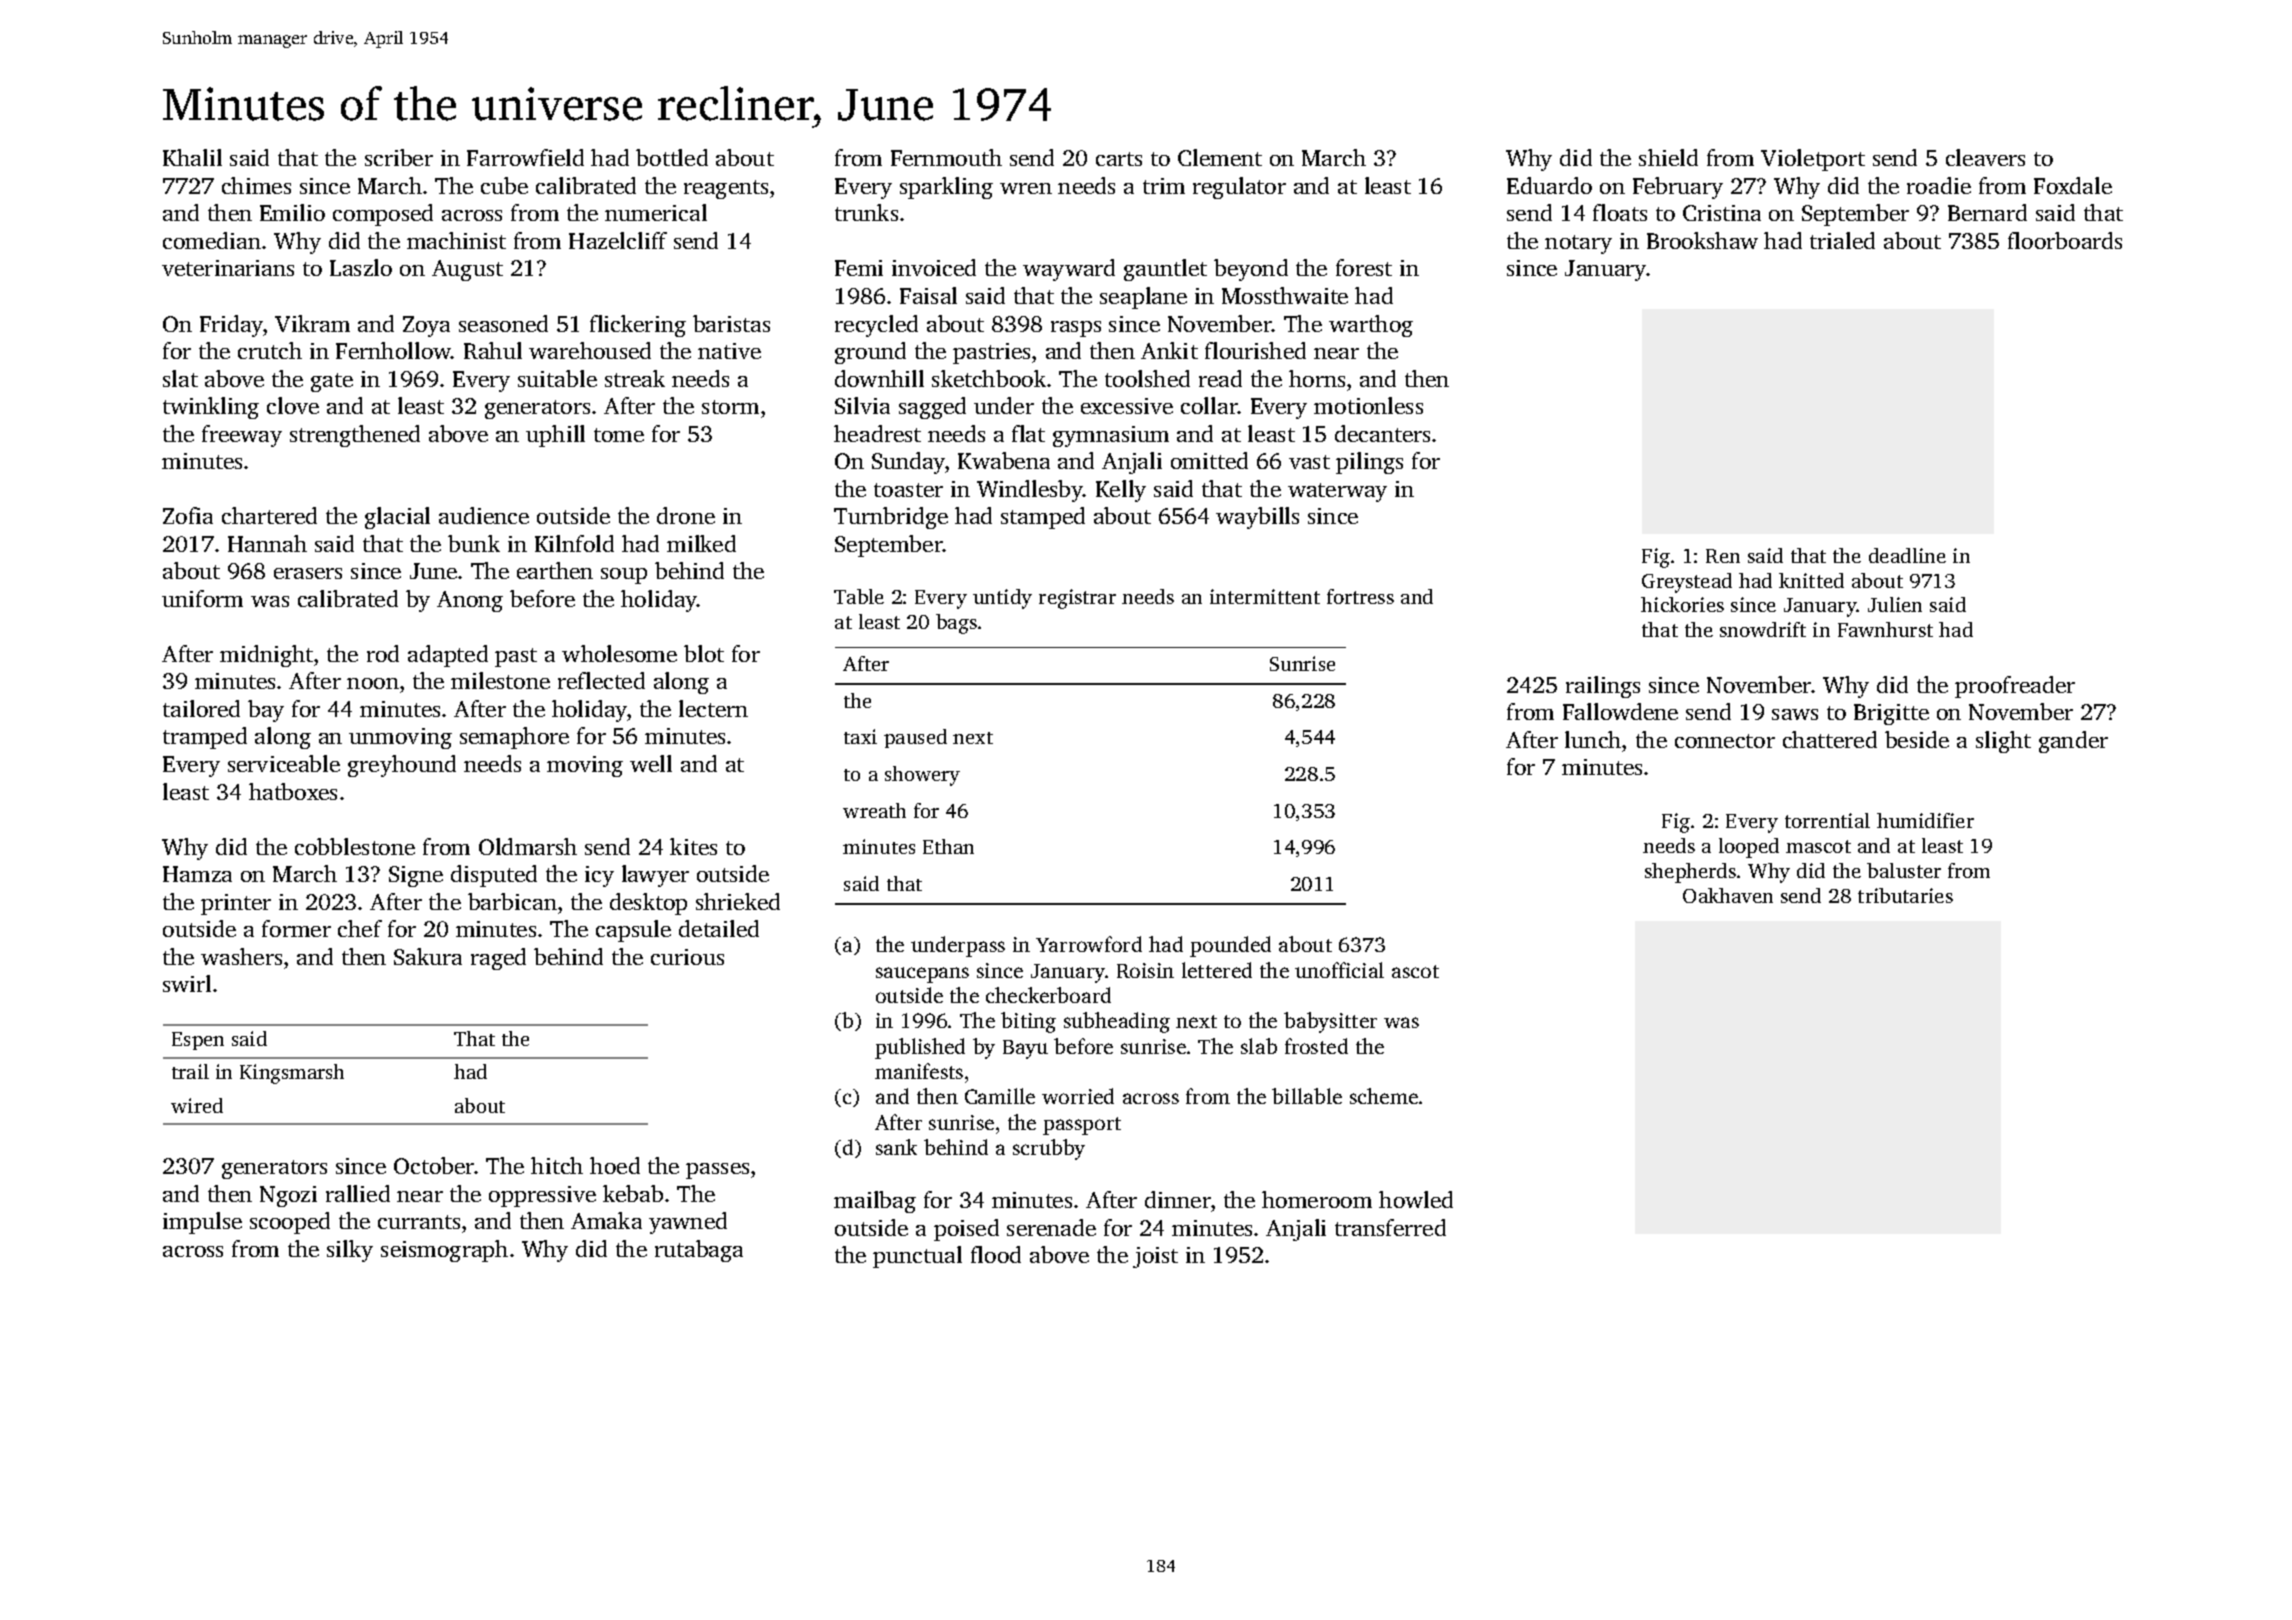  Describe the element at coordinates (946, 157) in the image. I see `Fernmouth` at that location.
